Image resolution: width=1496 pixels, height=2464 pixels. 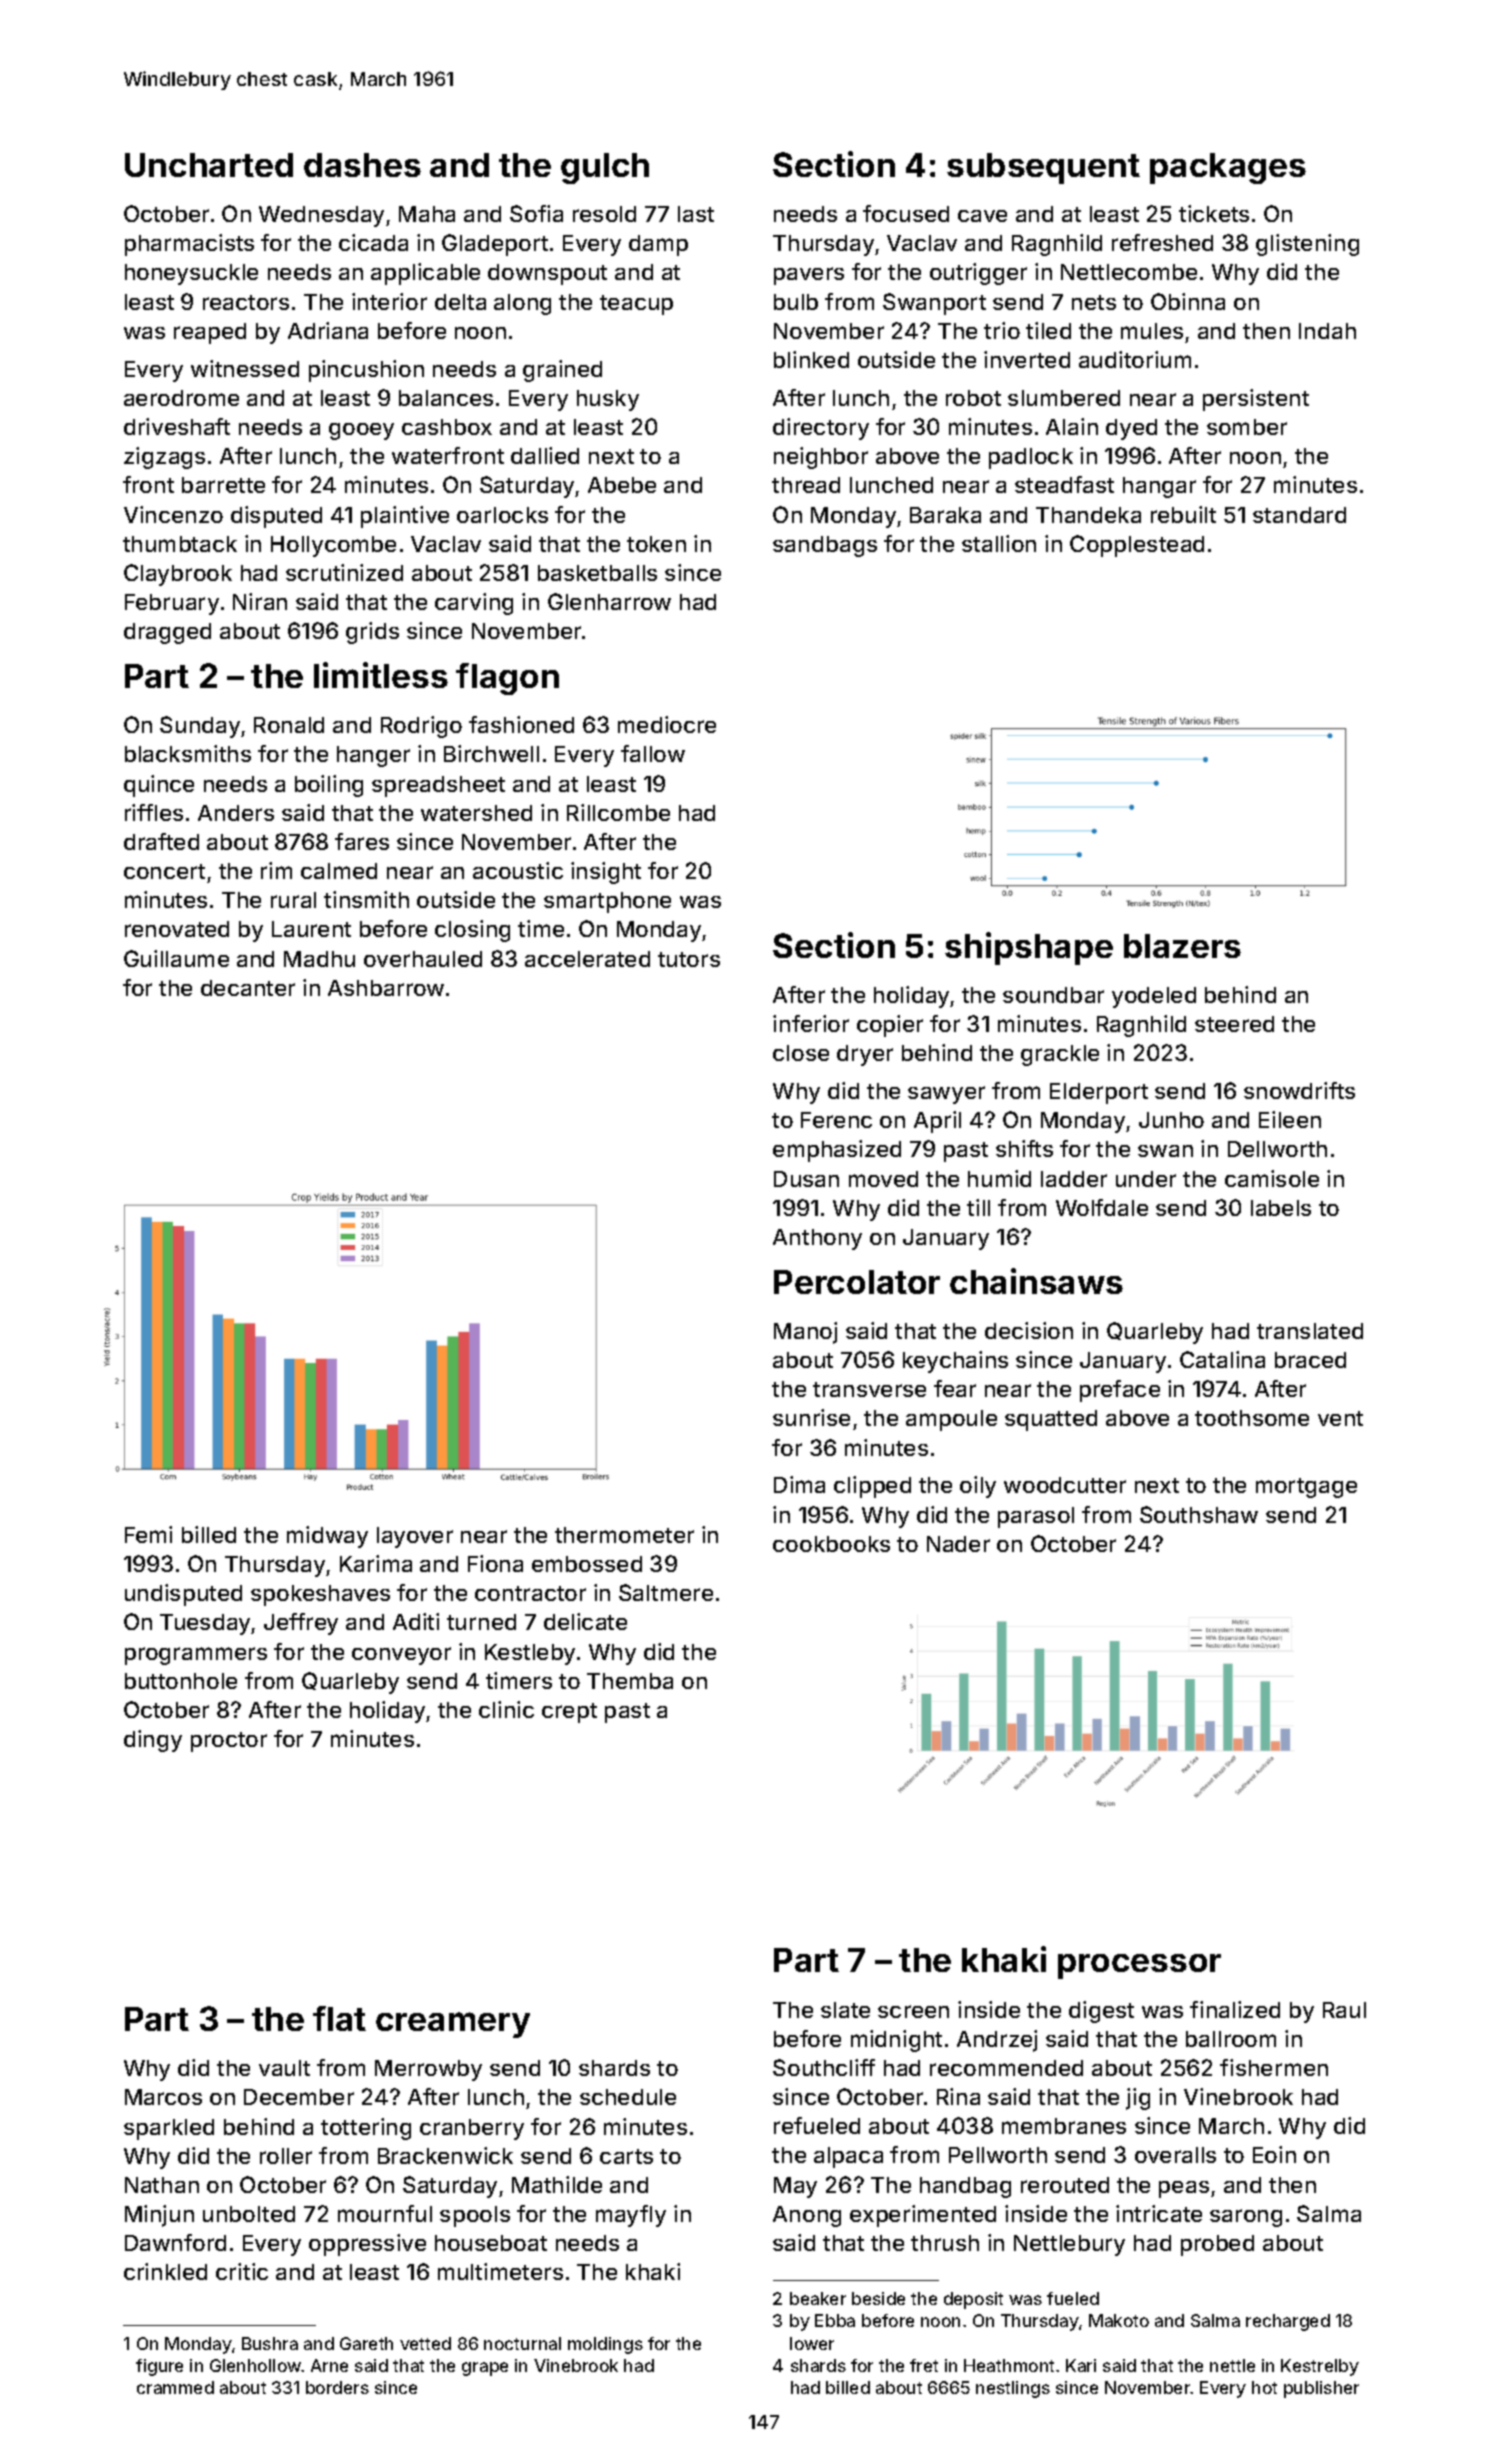 I want to click on schedule, so click(x=628, y=2097).
